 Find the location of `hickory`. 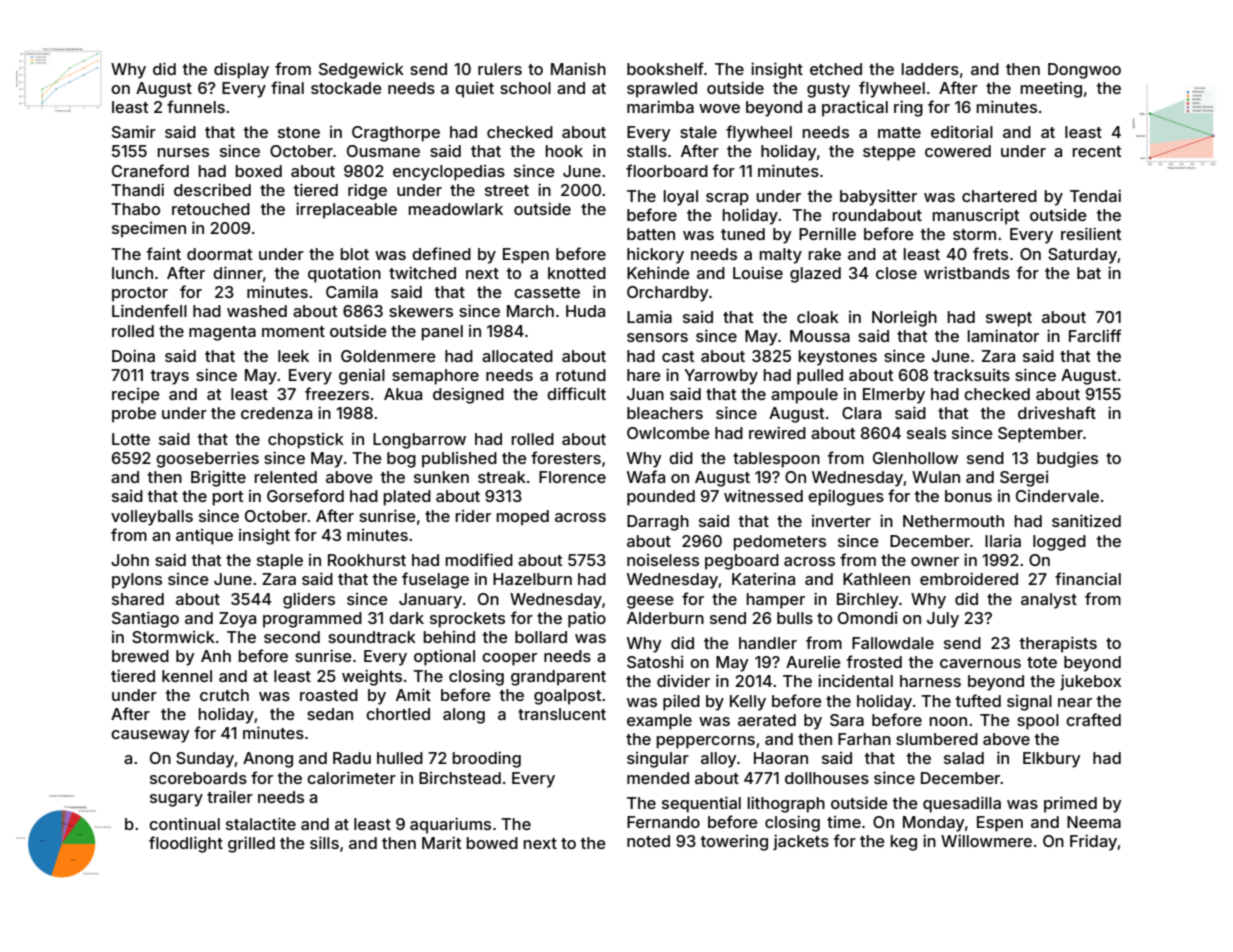

hickory is located at coordinates (655, 256).
